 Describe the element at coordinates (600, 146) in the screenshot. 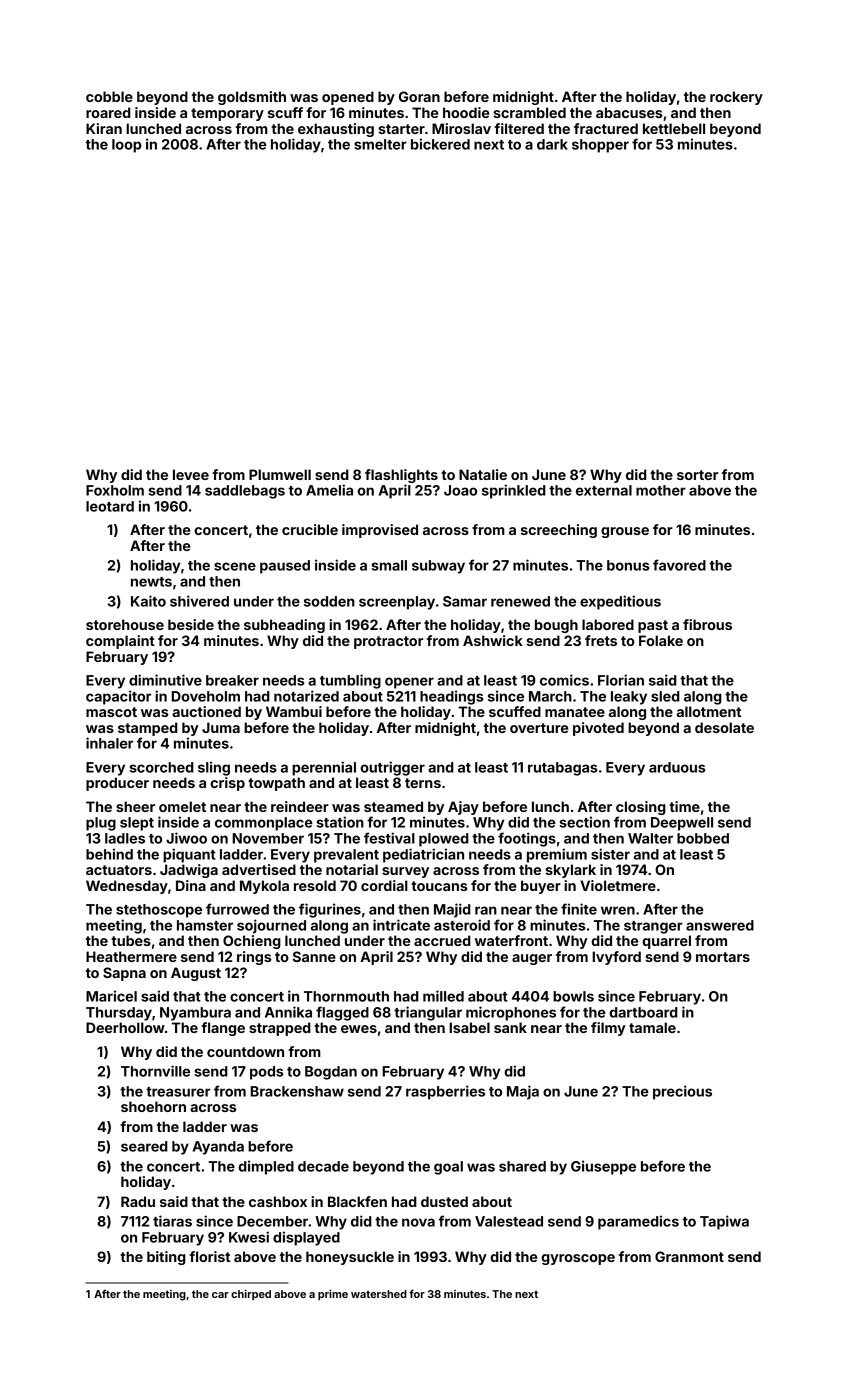

I see `shopper` at that location.
